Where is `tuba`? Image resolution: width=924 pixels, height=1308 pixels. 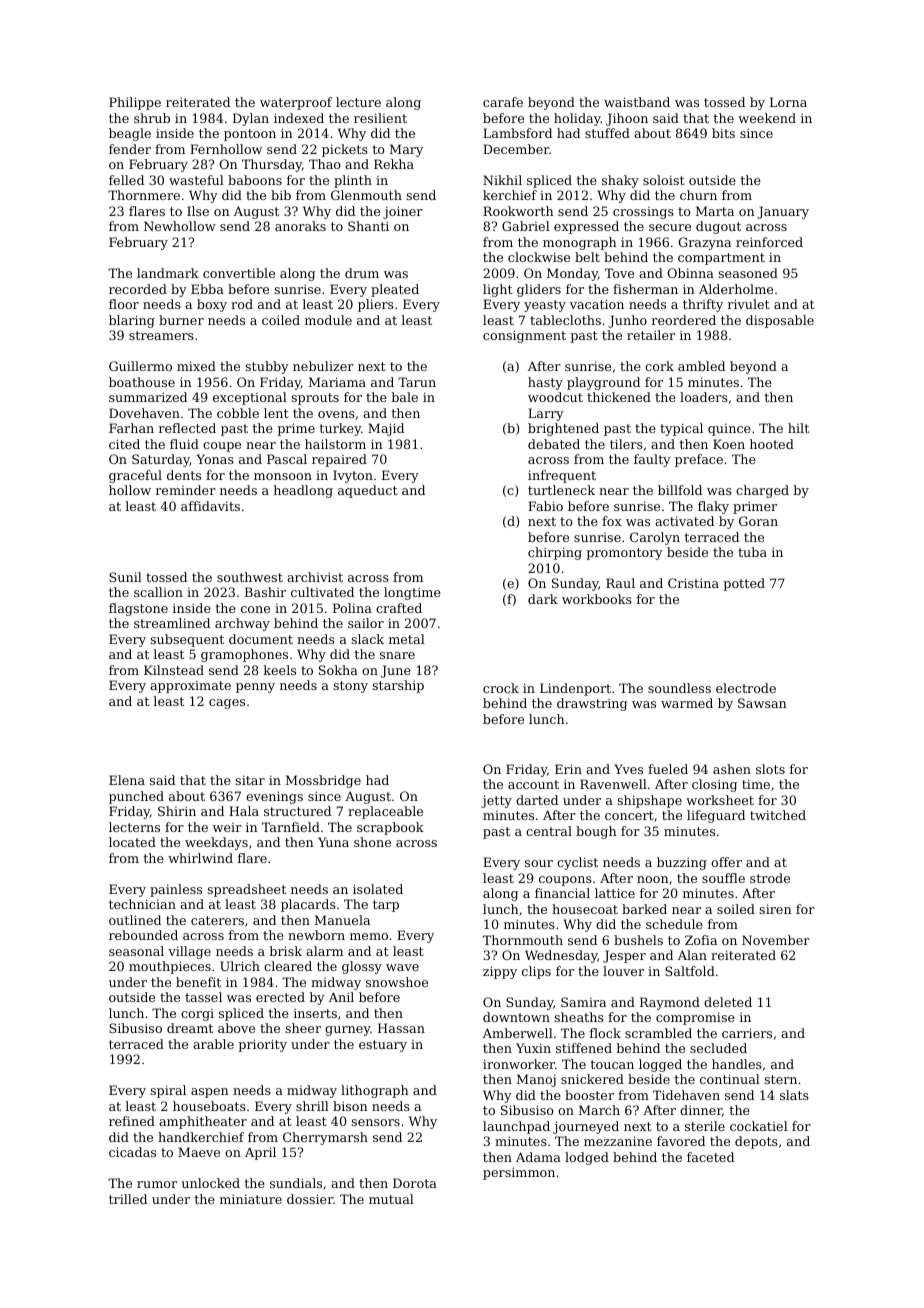
tuba is located at coordinates (752, 552).
